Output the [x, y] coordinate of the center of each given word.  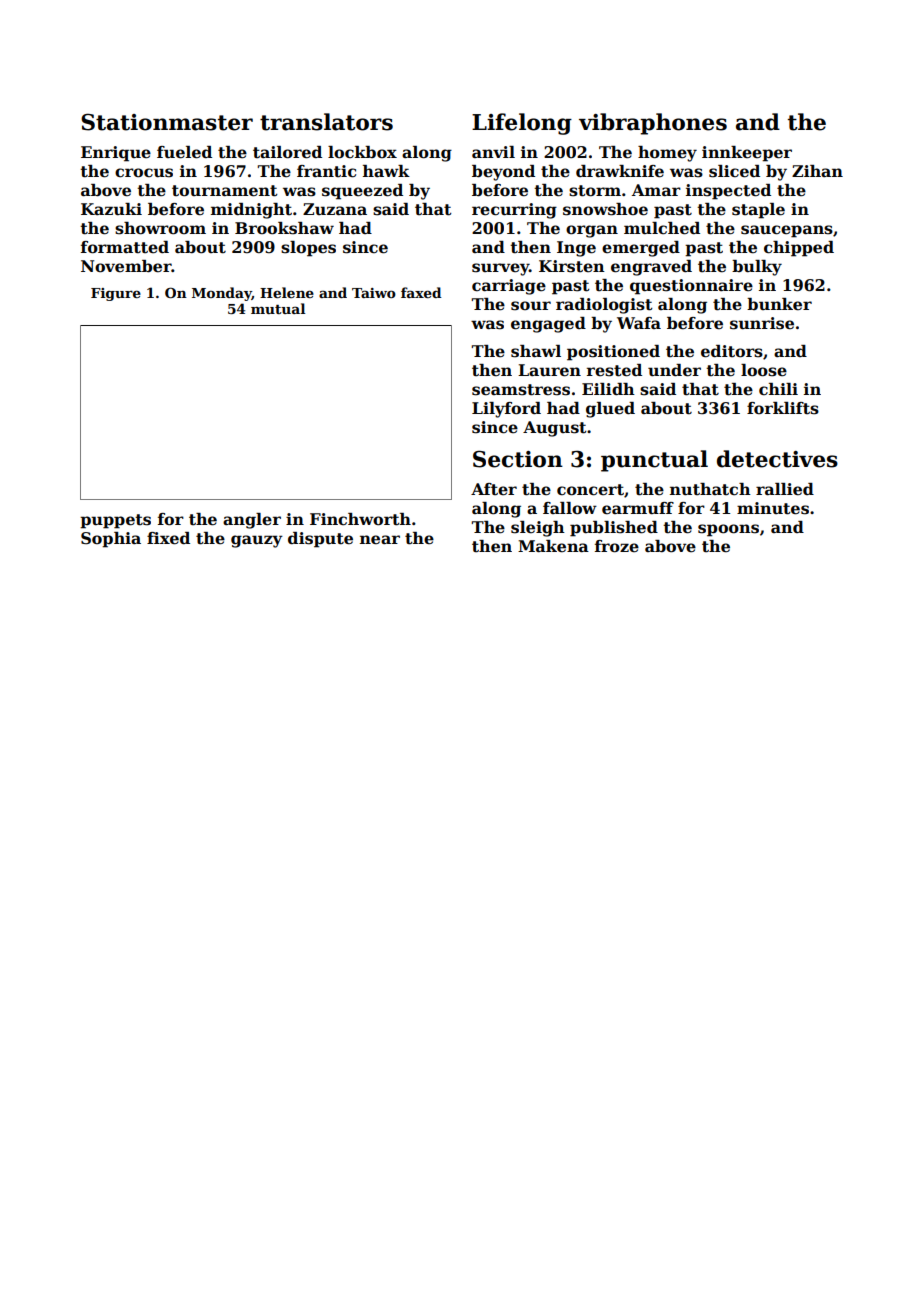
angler [252, 521]
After [494, 489]
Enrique [116, 154]
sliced [734, 171]
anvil [493, 152]
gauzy [257, 541]
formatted [125, 247]
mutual [278, 308]
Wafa [639, 323]
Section [518, 459]
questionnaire [691, 287]
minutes [773, 508]
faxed [421, 292]
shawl [536, 351]
